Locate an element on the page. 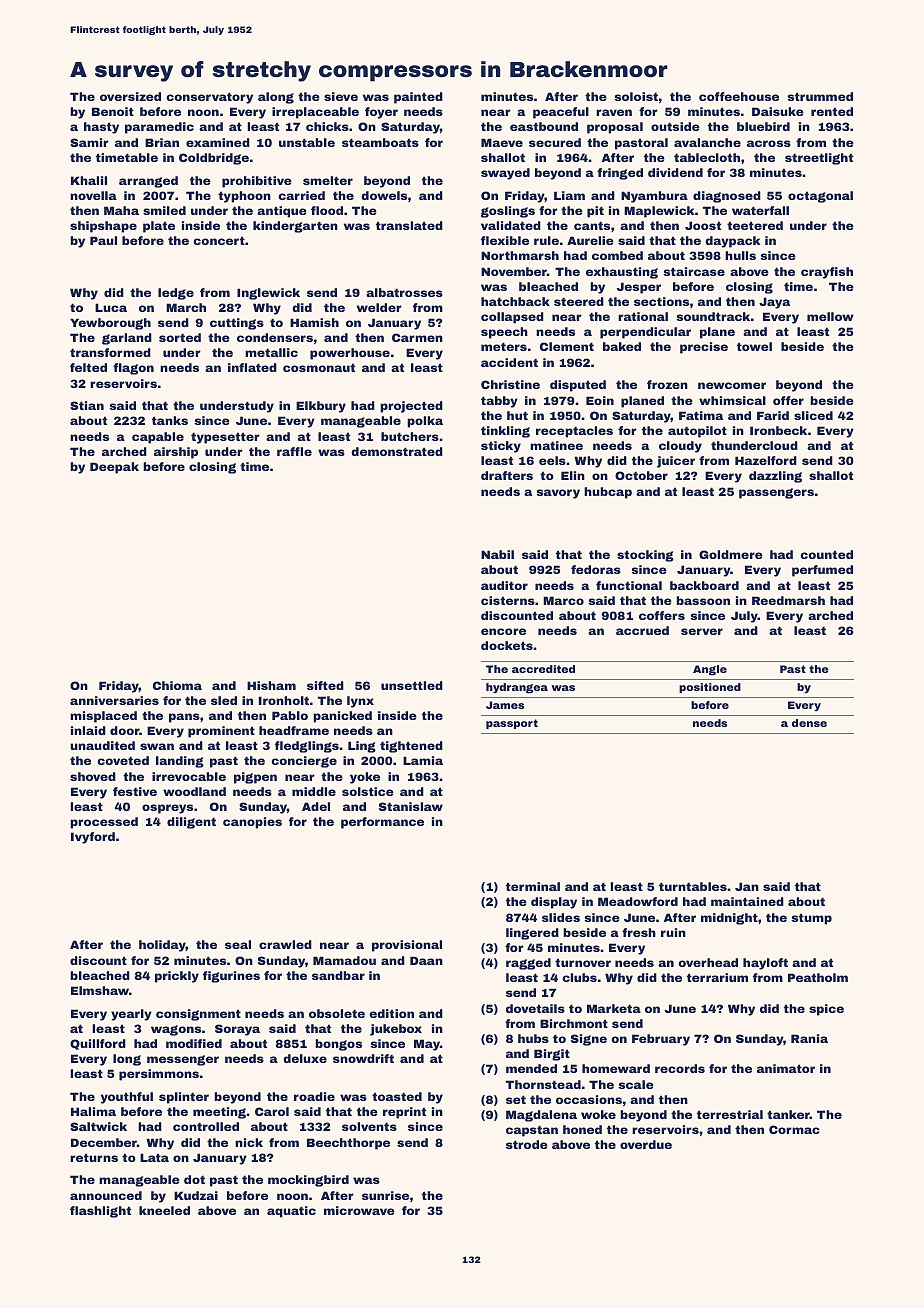  overdue is located at coordinates (646, 1144).
